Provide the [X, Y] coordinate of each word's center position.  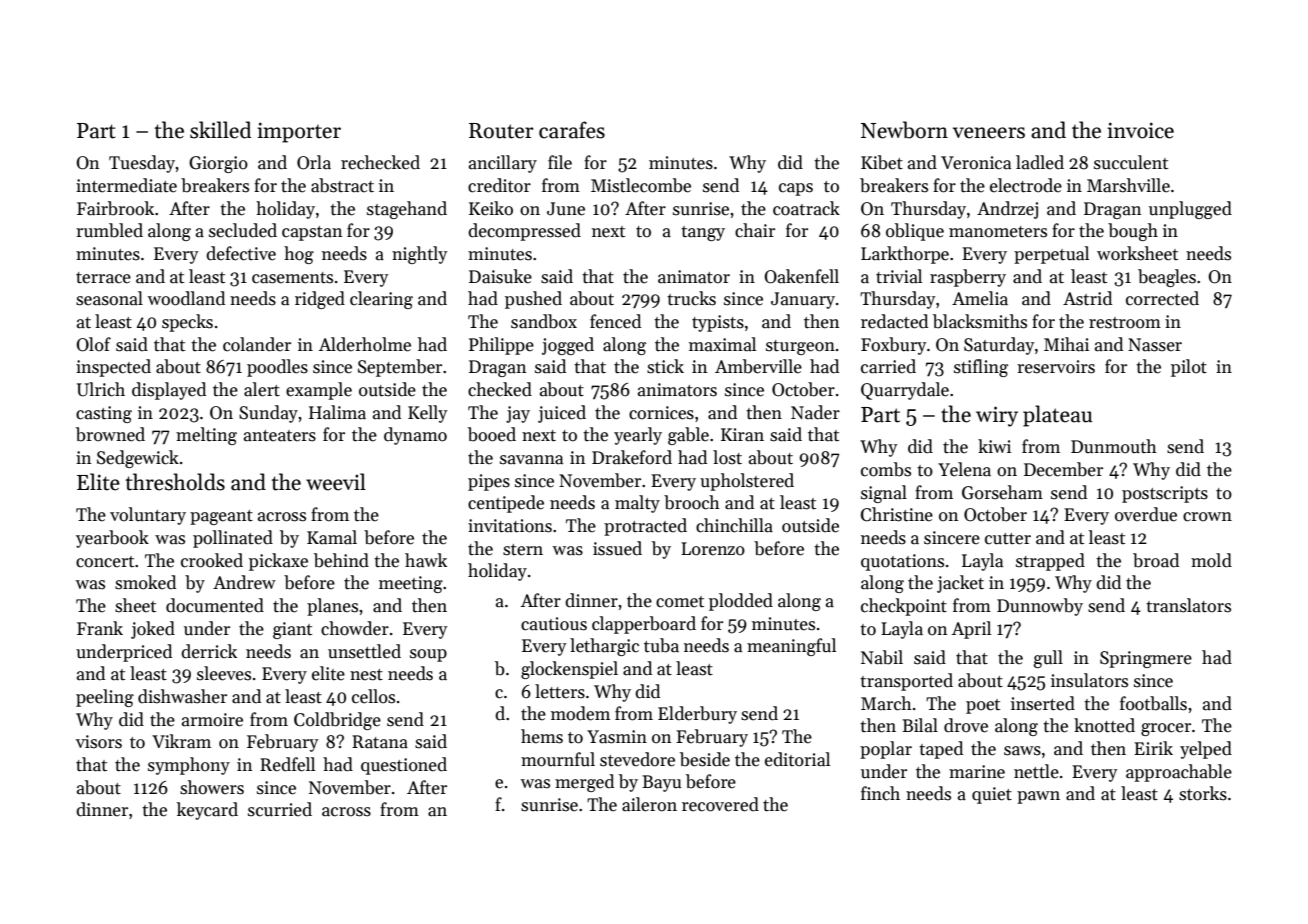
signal [884, 494]
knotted [1104, 725]
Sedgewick [138, 459]
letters [560, 691]
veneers [989, 133]
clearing [381, 300]
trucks [691, 298]
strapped [1050, 562]
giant [292, 630]
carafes [572, 130]
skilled [220, 130]
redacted [894, 321]
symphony [189, 766]
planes [332, 607]
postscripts [1165, 494]
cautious [554, 624]
